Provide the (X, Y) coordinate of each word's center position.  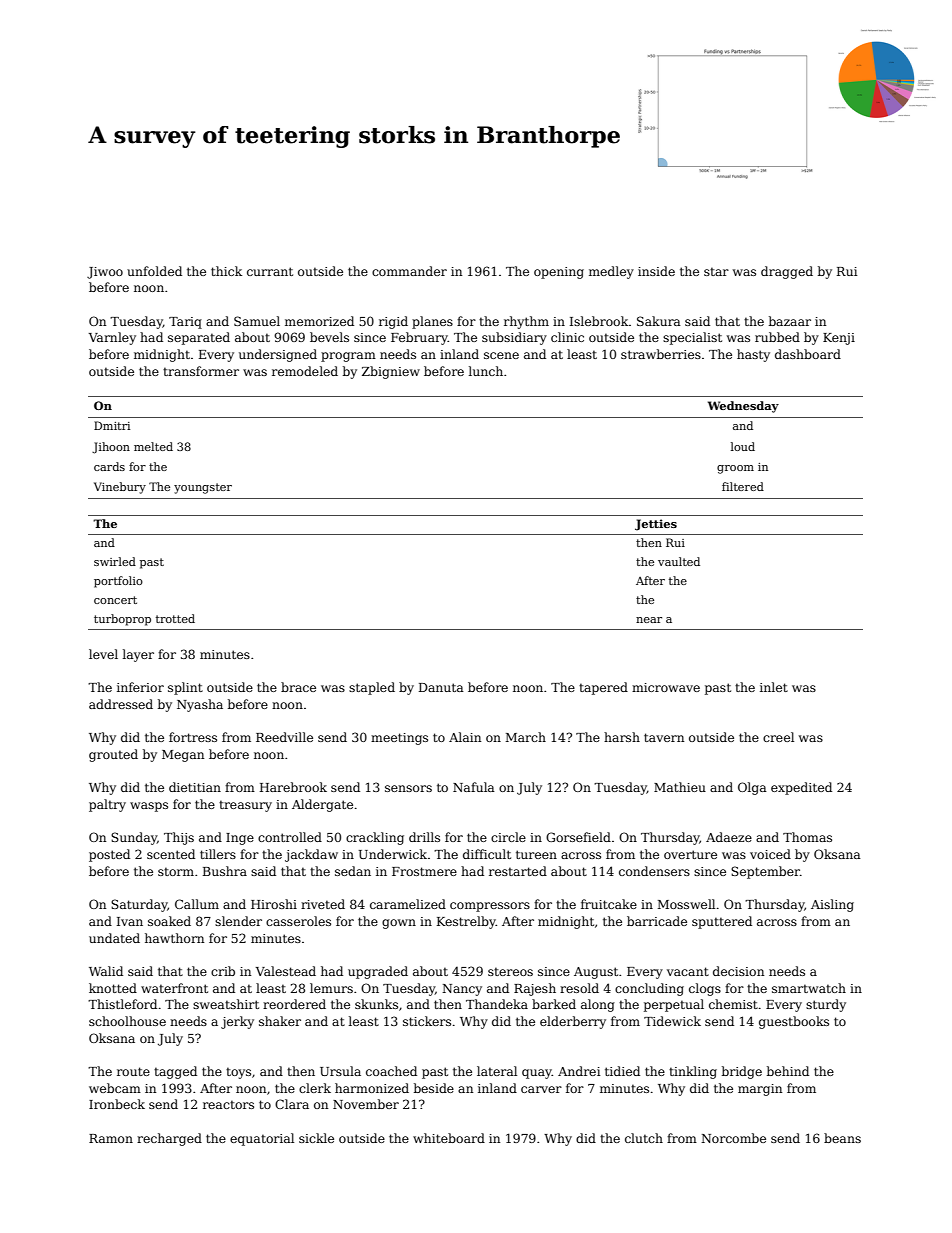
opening (559, 273)
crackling (375, 838)
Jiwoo (105, 273)
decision (738, 971)
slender (238, 921)
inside (656, 271)
